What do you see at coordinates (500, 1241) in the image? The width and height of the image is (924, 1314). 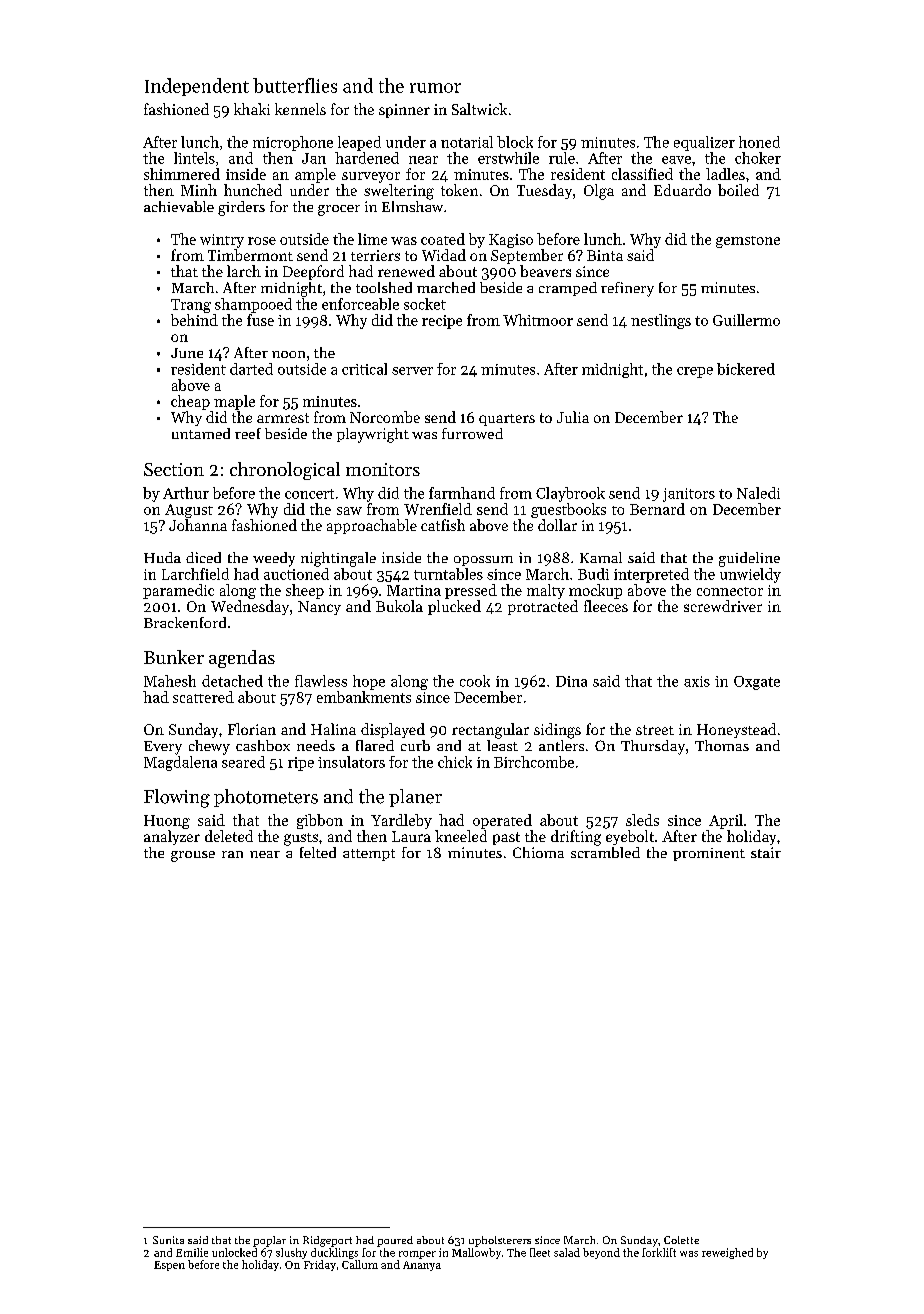 I see `upholsterers` at bounding box center [500, 1241].
